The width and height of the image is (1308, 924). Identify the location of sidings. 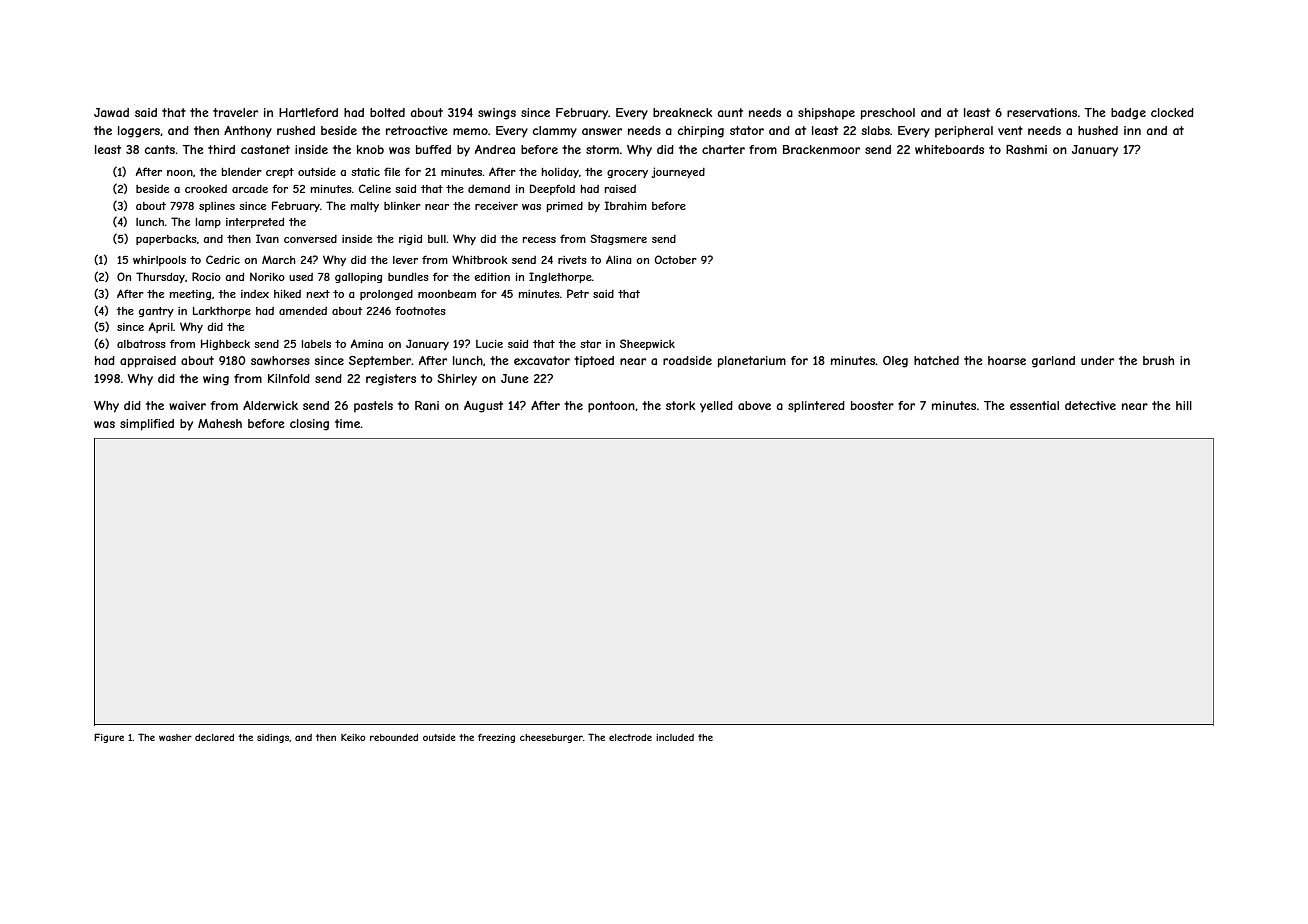
(273, 738).
